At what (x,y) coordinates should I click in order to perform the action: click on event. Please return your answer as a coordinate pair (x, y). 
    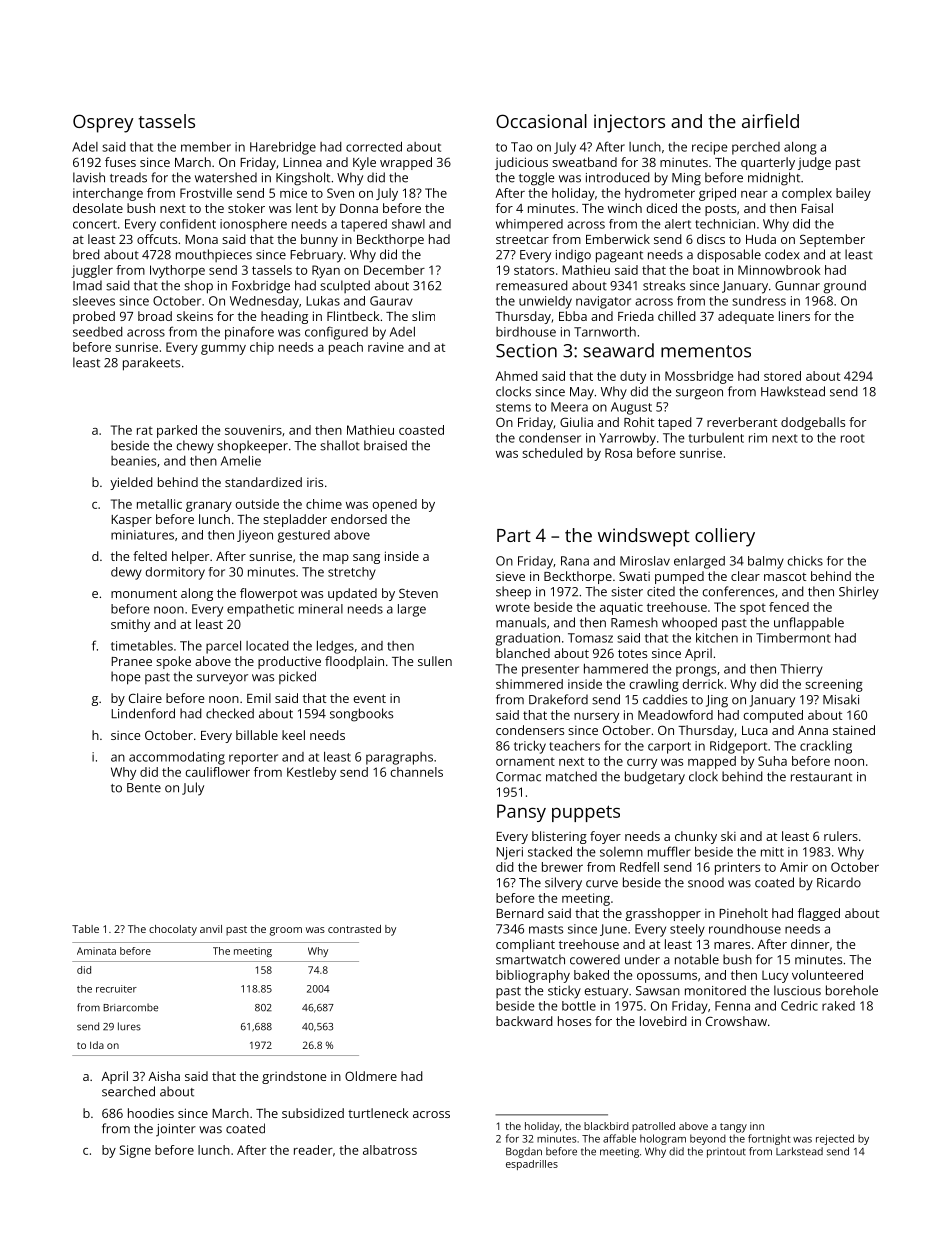
    Looking at the image, I should click on (369, 698).
